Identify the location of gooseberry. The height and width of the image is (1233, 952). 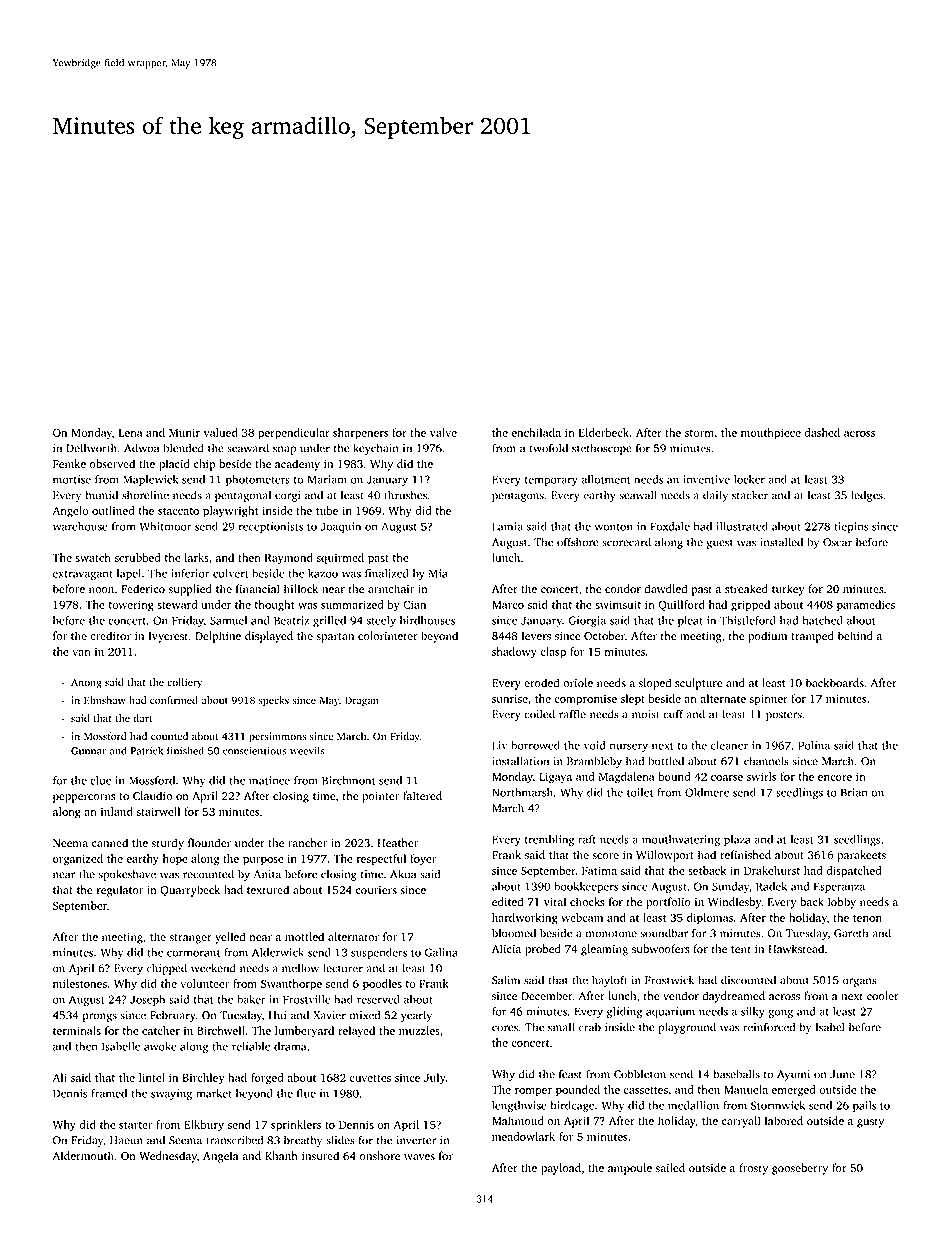
(800, 1169).
